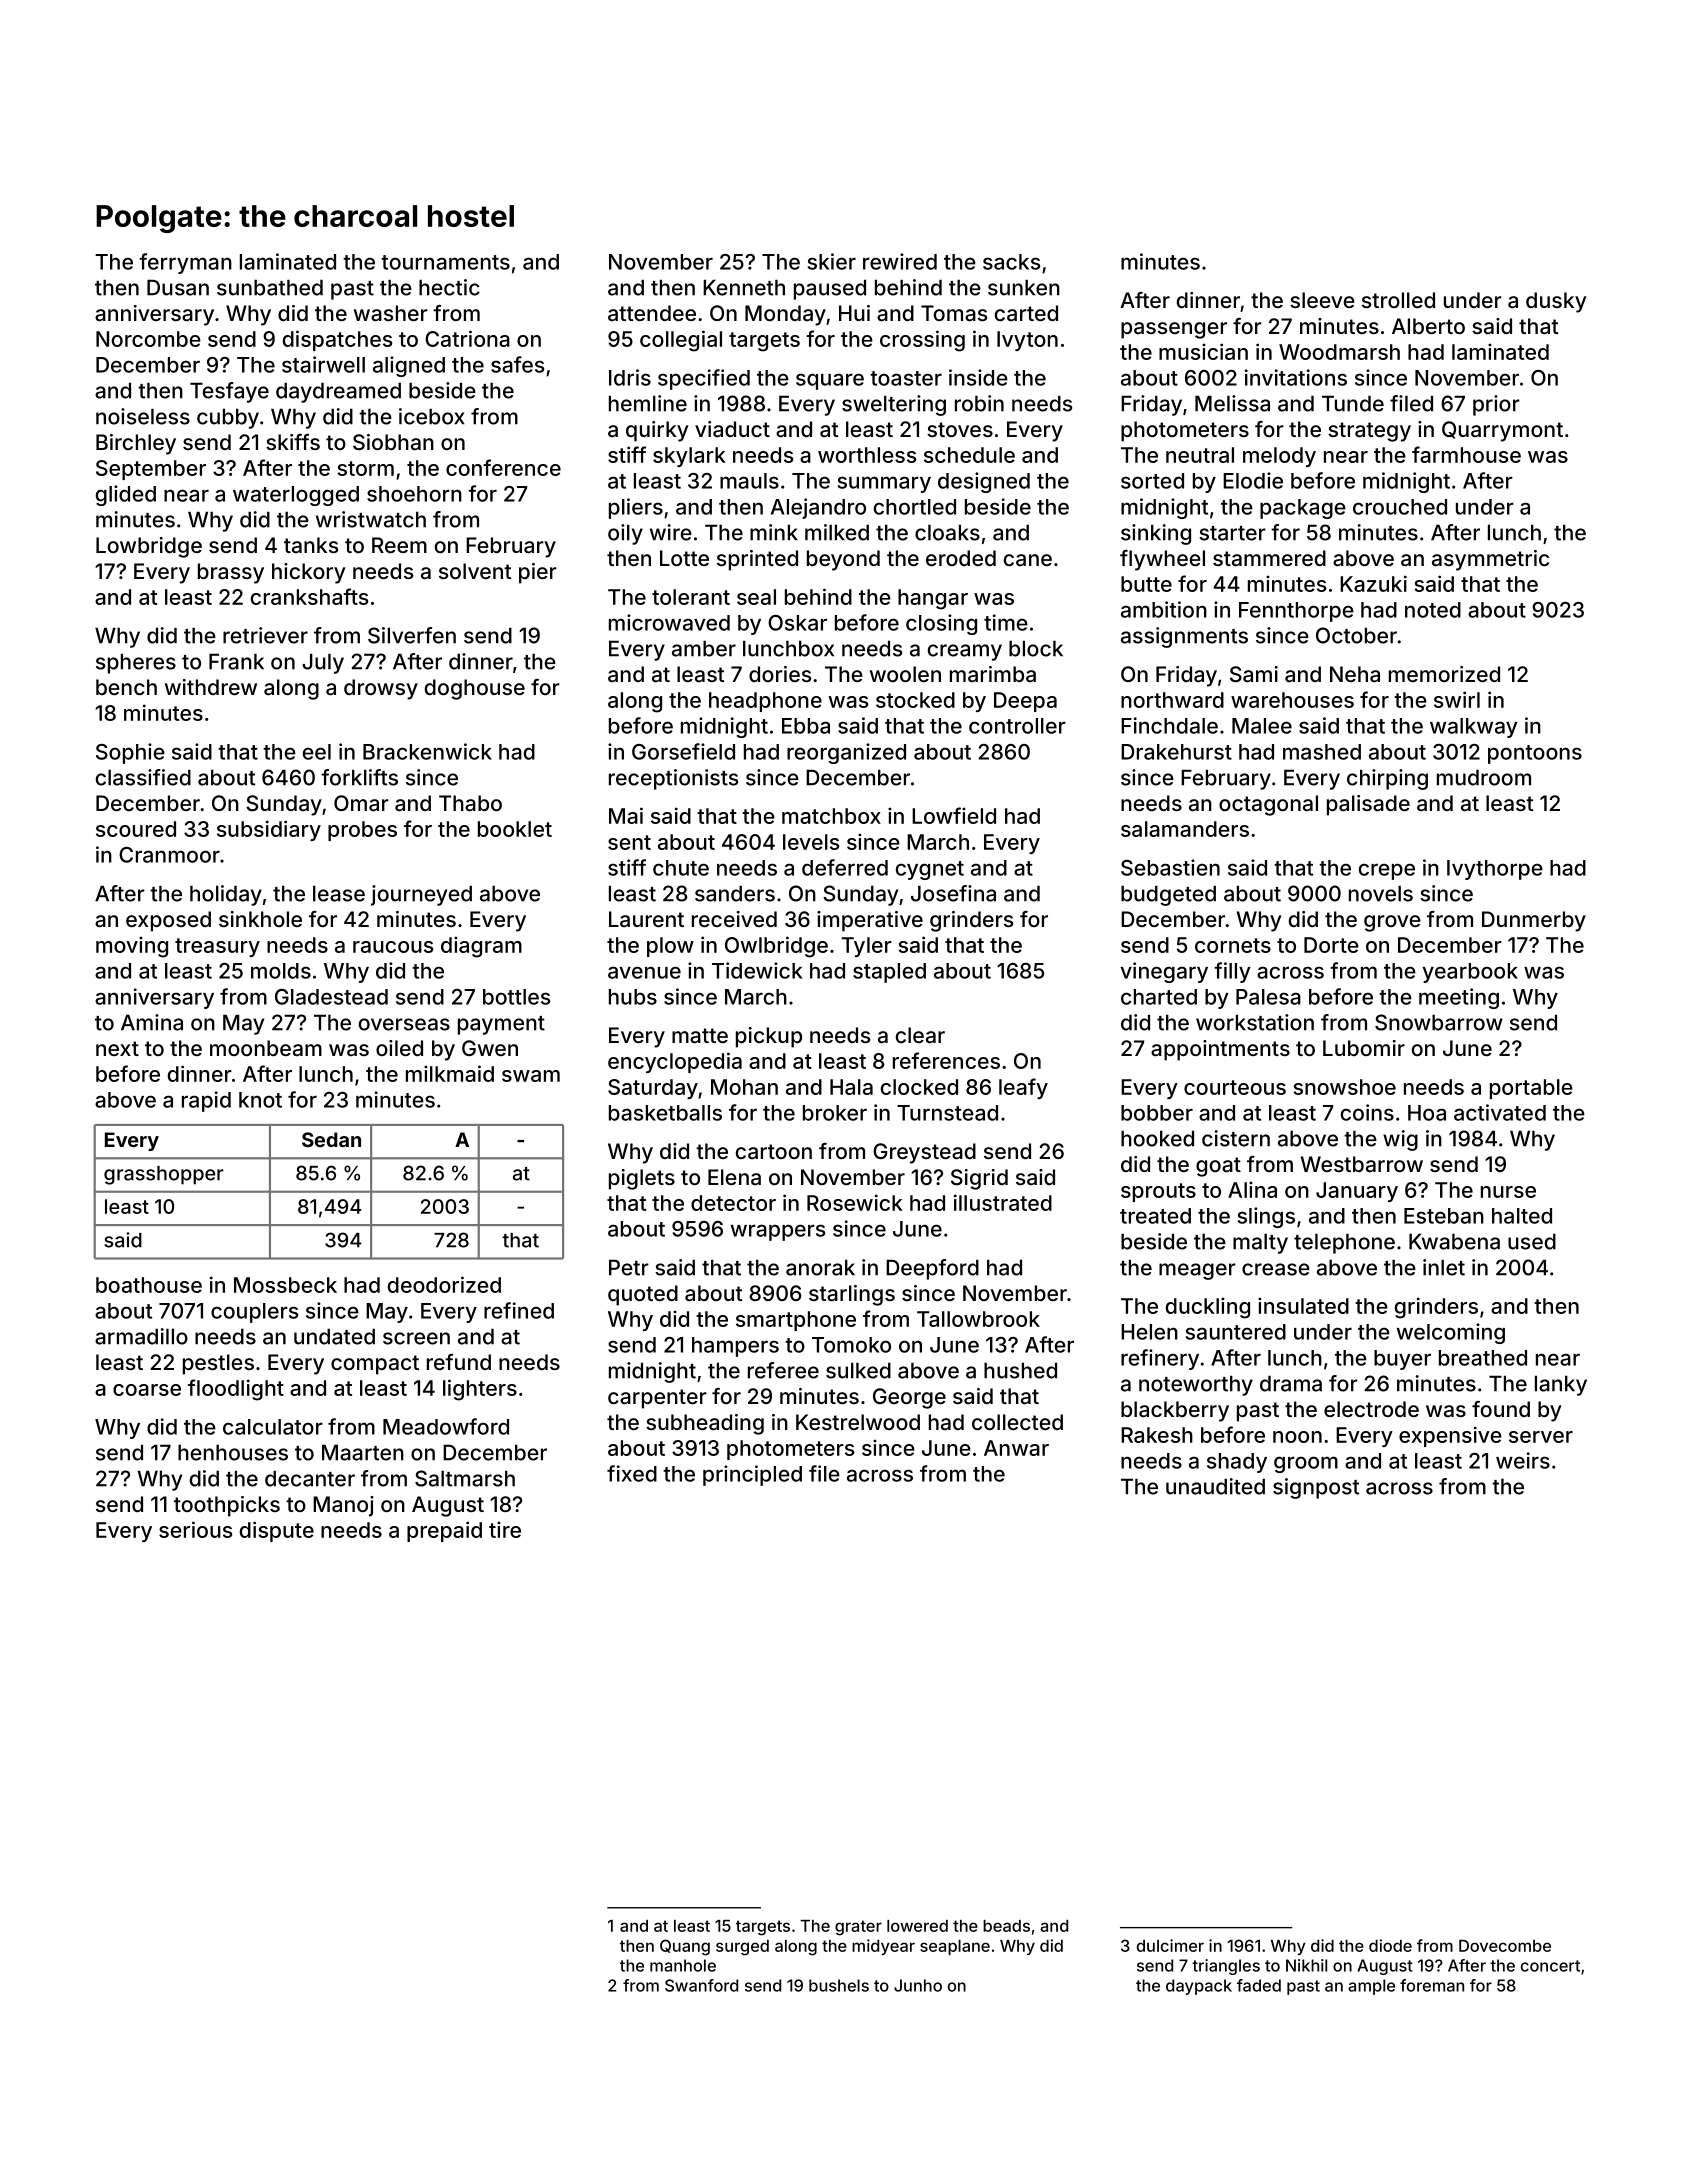 The height and width of the screenshot is (2178, 1683). What do you see at coordinates (331, 1139) in the screenshot?
I see `Sedan` at bounding box center [331, 1139].
